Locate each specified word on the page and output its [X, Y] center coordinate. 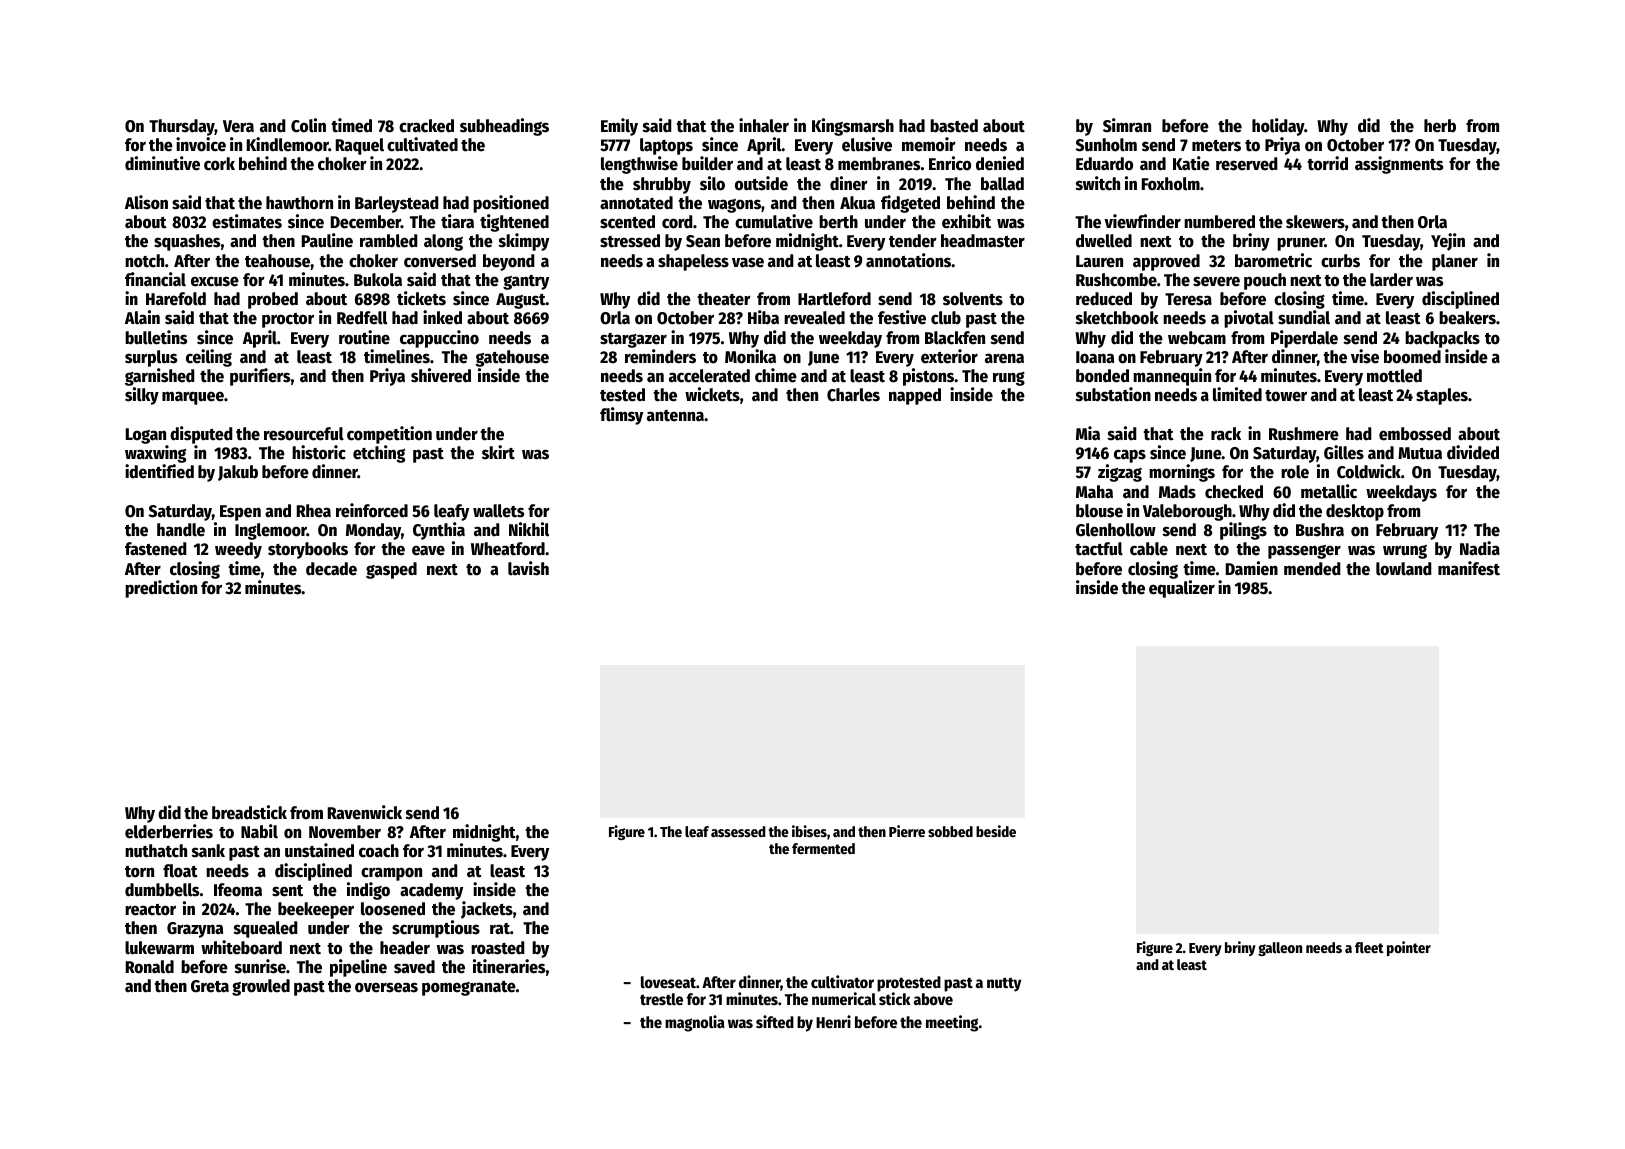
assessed [738, 831]
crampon [391, 874]
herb [1440, 126]
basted [954, 126]
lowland [1404, 569]
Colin [308, 125]
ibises [809, 831]
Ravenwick [365, 812]
